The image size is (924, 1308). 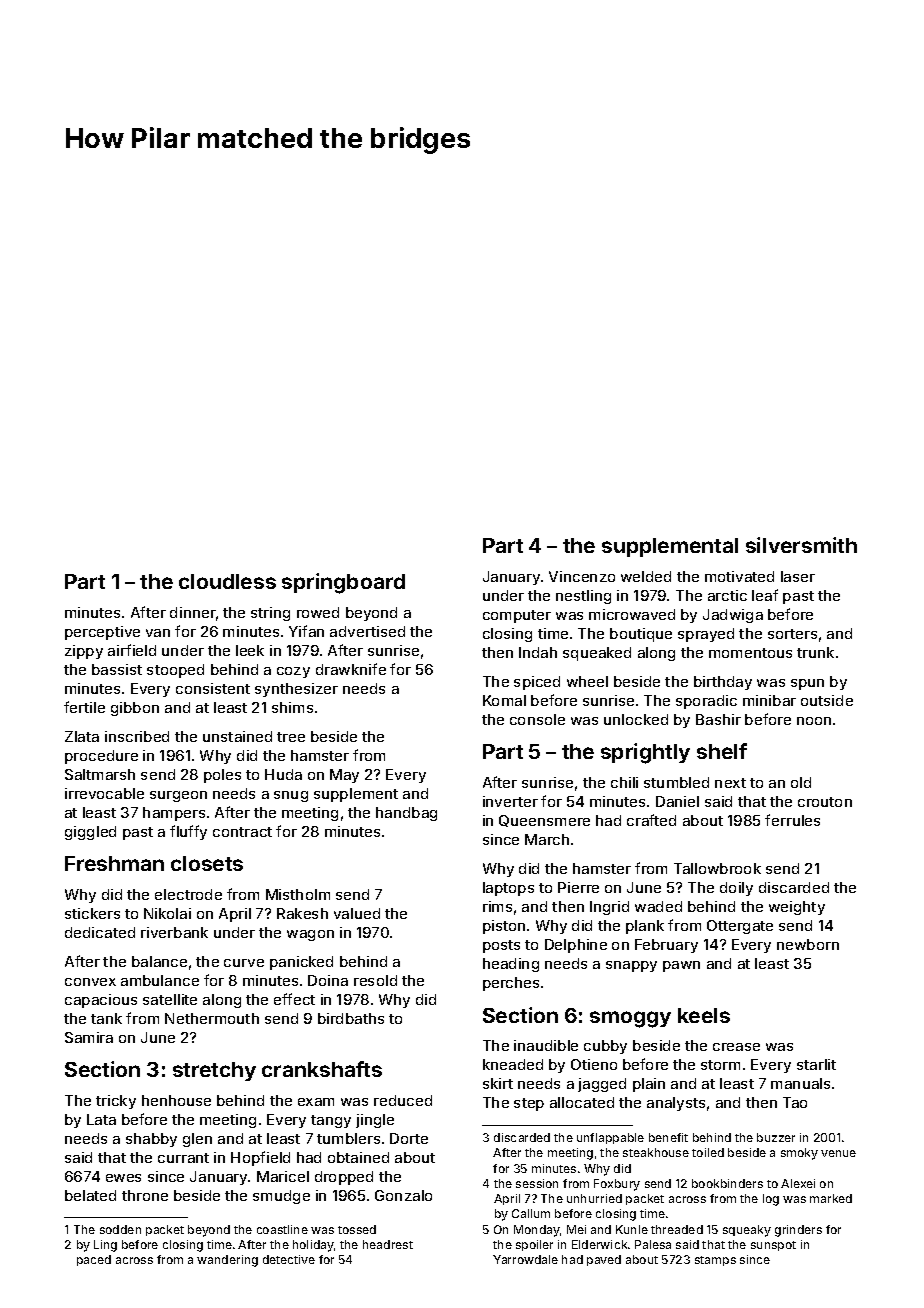 What do you see at coordinates (582, 576) in the image?
I see `Vincenzo` at bounding box center [582, 576].
